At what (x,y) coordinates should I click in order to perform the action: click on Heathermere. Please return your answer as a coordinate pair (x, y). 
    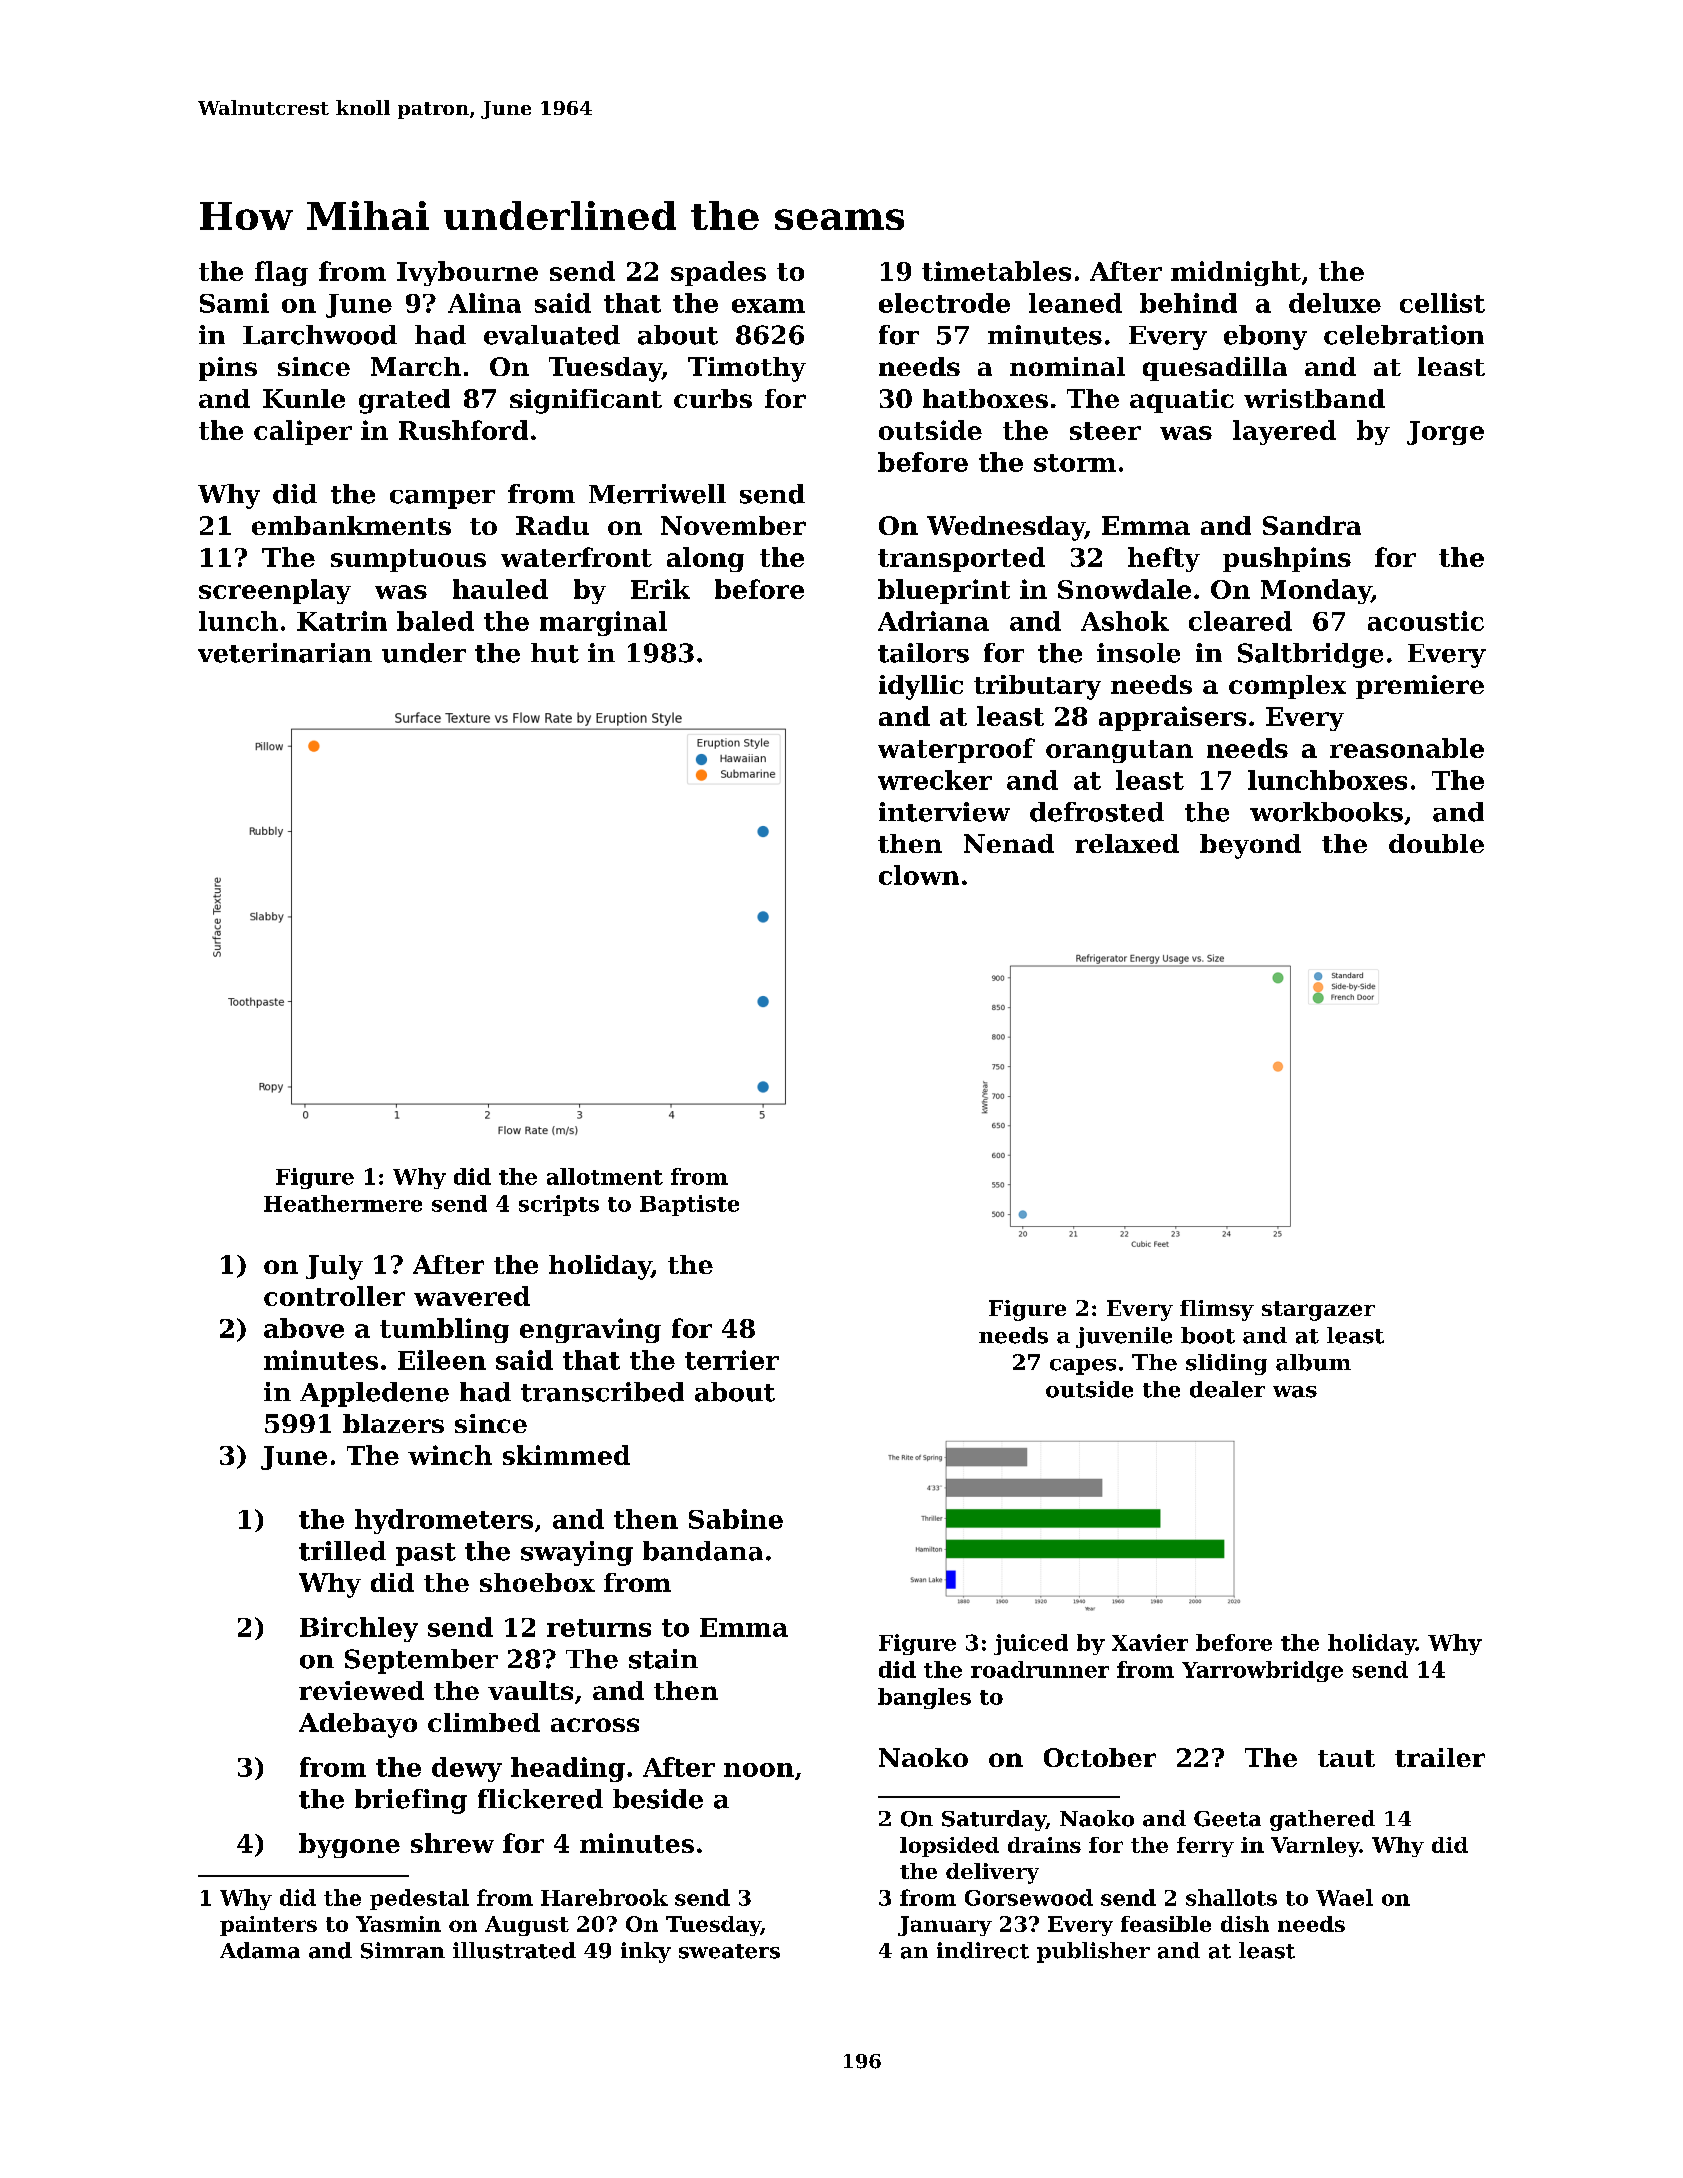
    Looking at the image, I should click on (343, 1203).
